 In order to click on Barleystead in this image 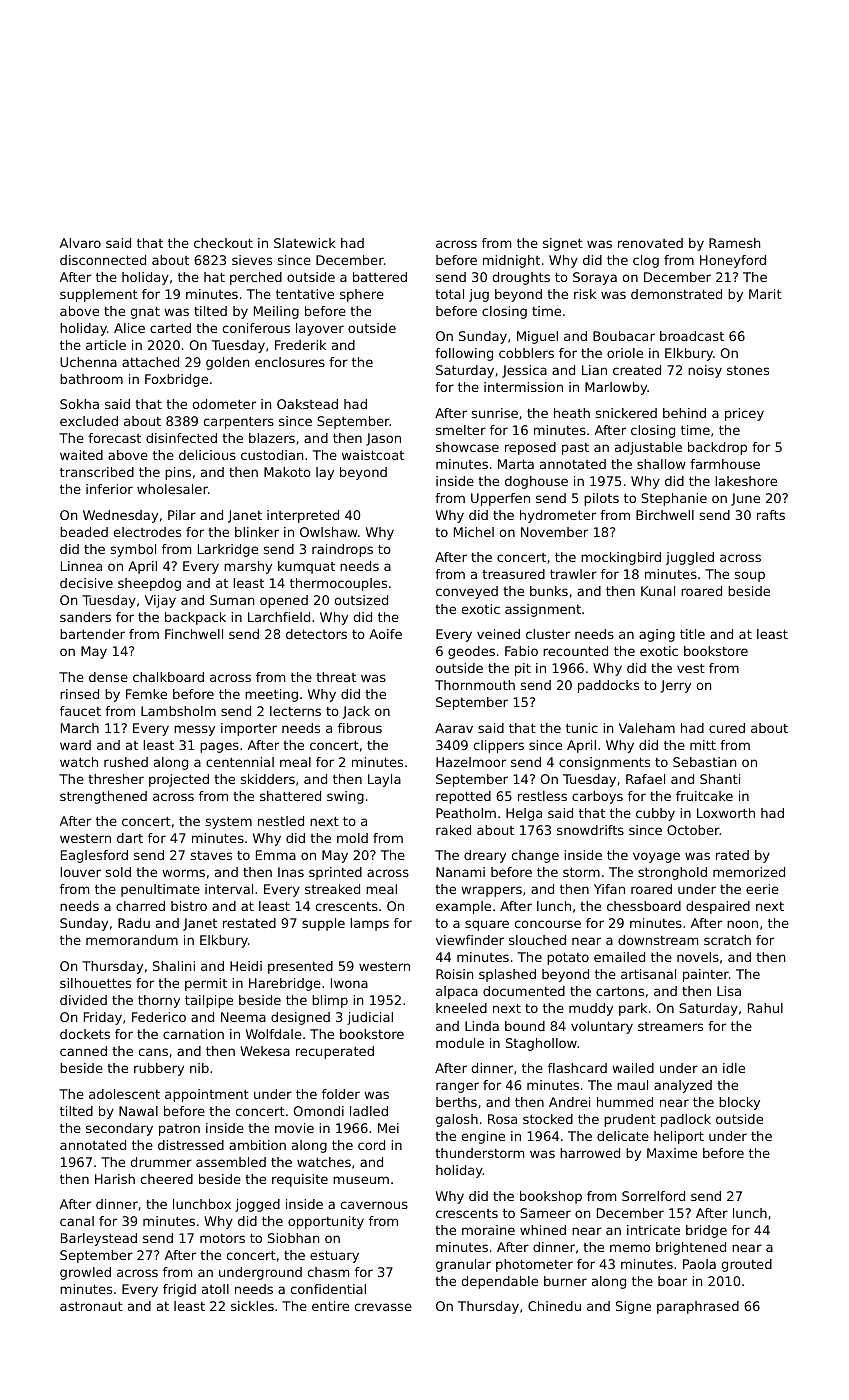, I will do `click(99, 1239)`.
